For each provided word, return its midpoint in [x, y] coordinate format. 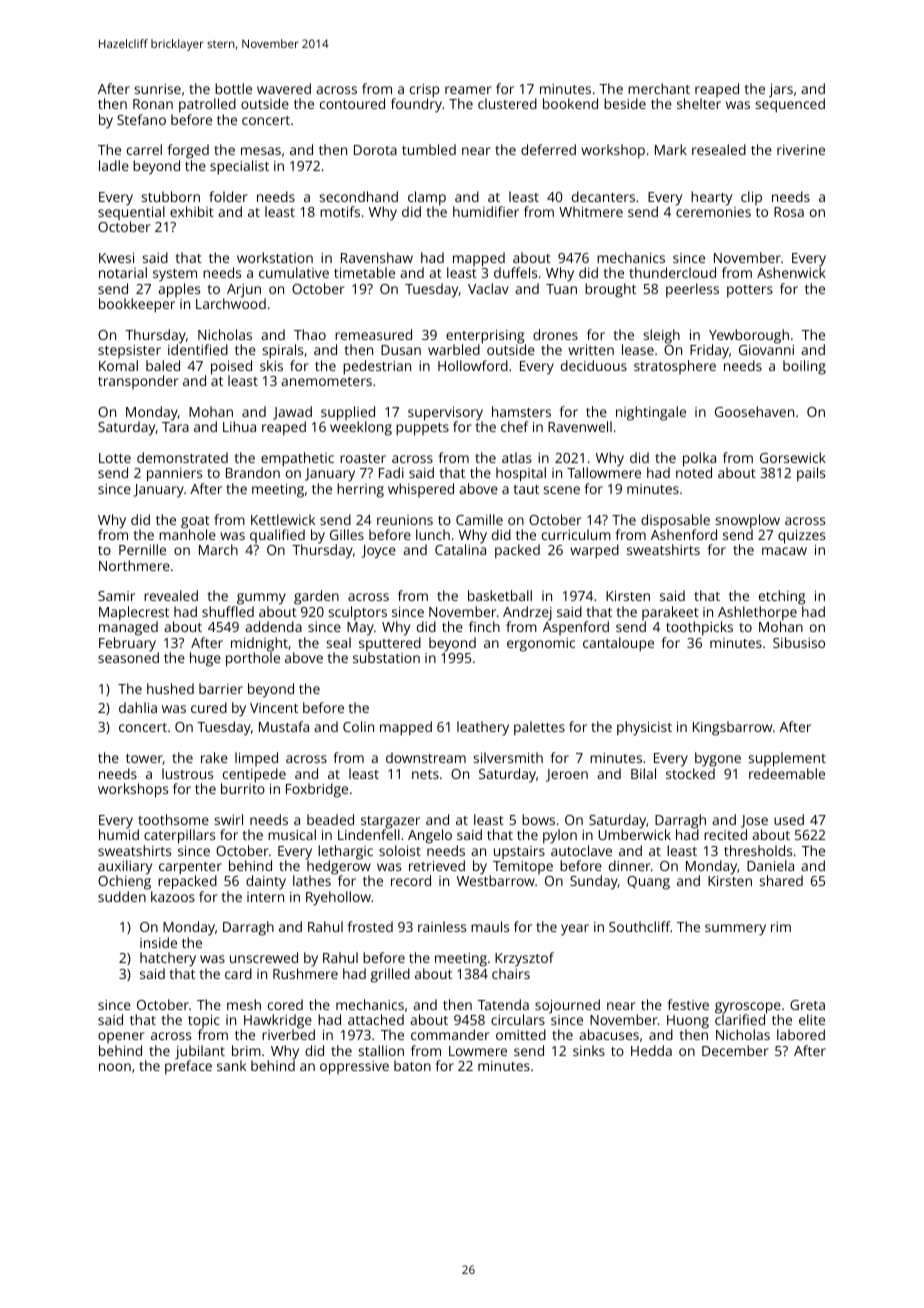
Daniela [770, 865]
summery [735, 930]
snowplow [748, 521]
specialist [239, 167]
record [411, 880]
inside [158, 942]
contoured [352, 103]
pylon [560, 836]
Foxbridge [317, 790]
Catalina [460, 549]
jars [781, 91]
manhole [187, 534]
